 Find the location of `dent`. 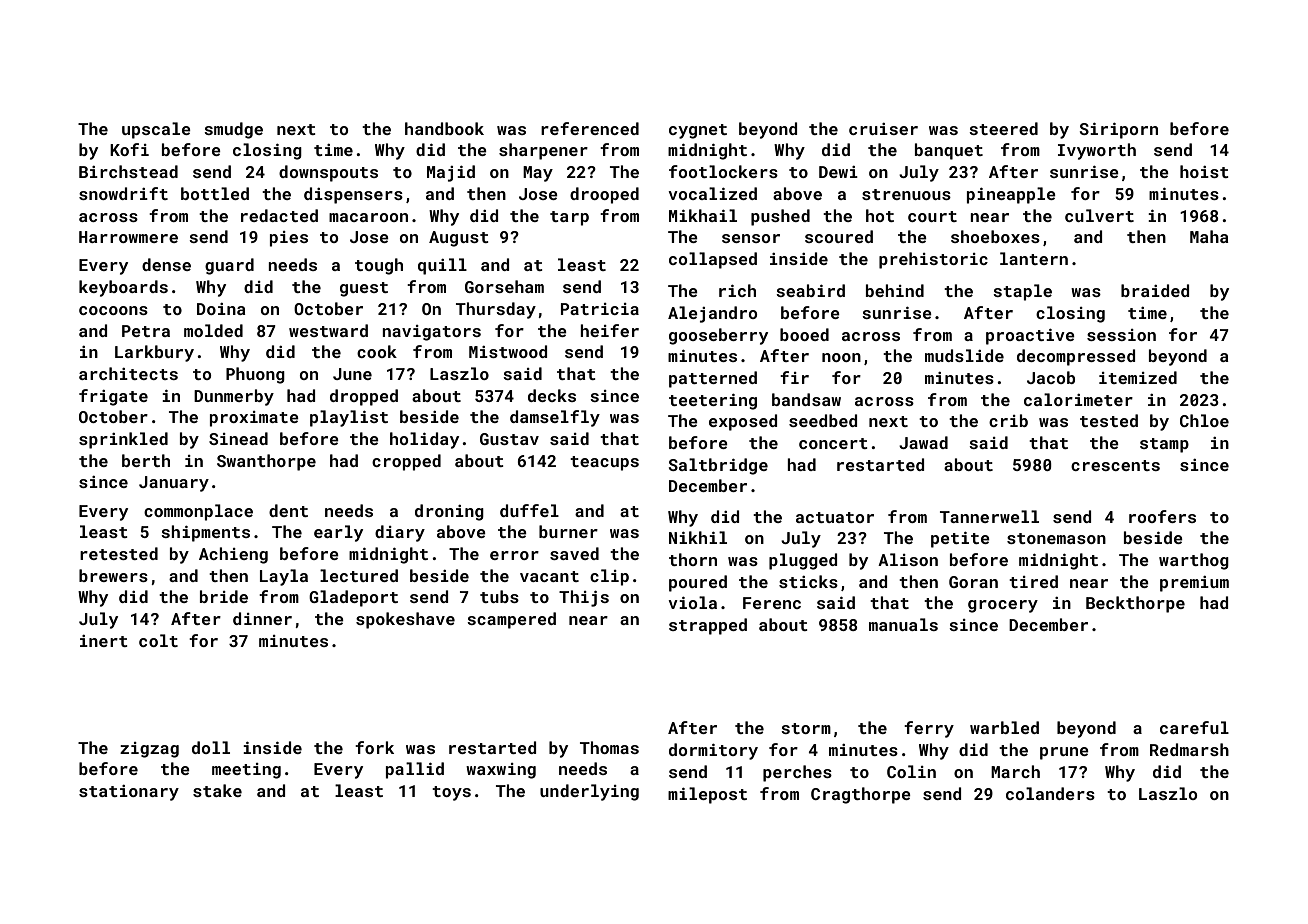

dent is located at coordinates (288, 510).
